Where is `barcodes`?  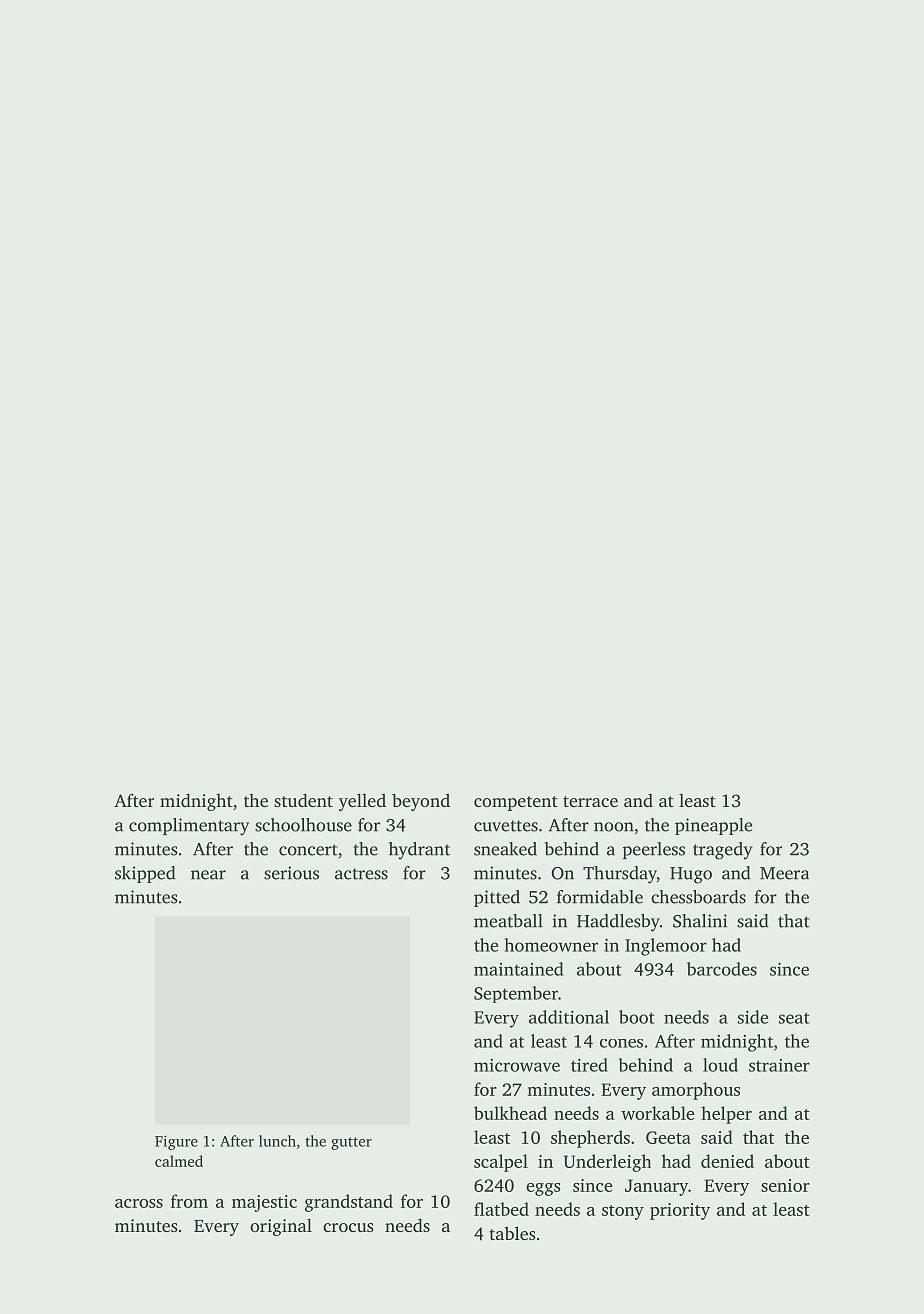
barcodes is located at coordinates (722, 969).
